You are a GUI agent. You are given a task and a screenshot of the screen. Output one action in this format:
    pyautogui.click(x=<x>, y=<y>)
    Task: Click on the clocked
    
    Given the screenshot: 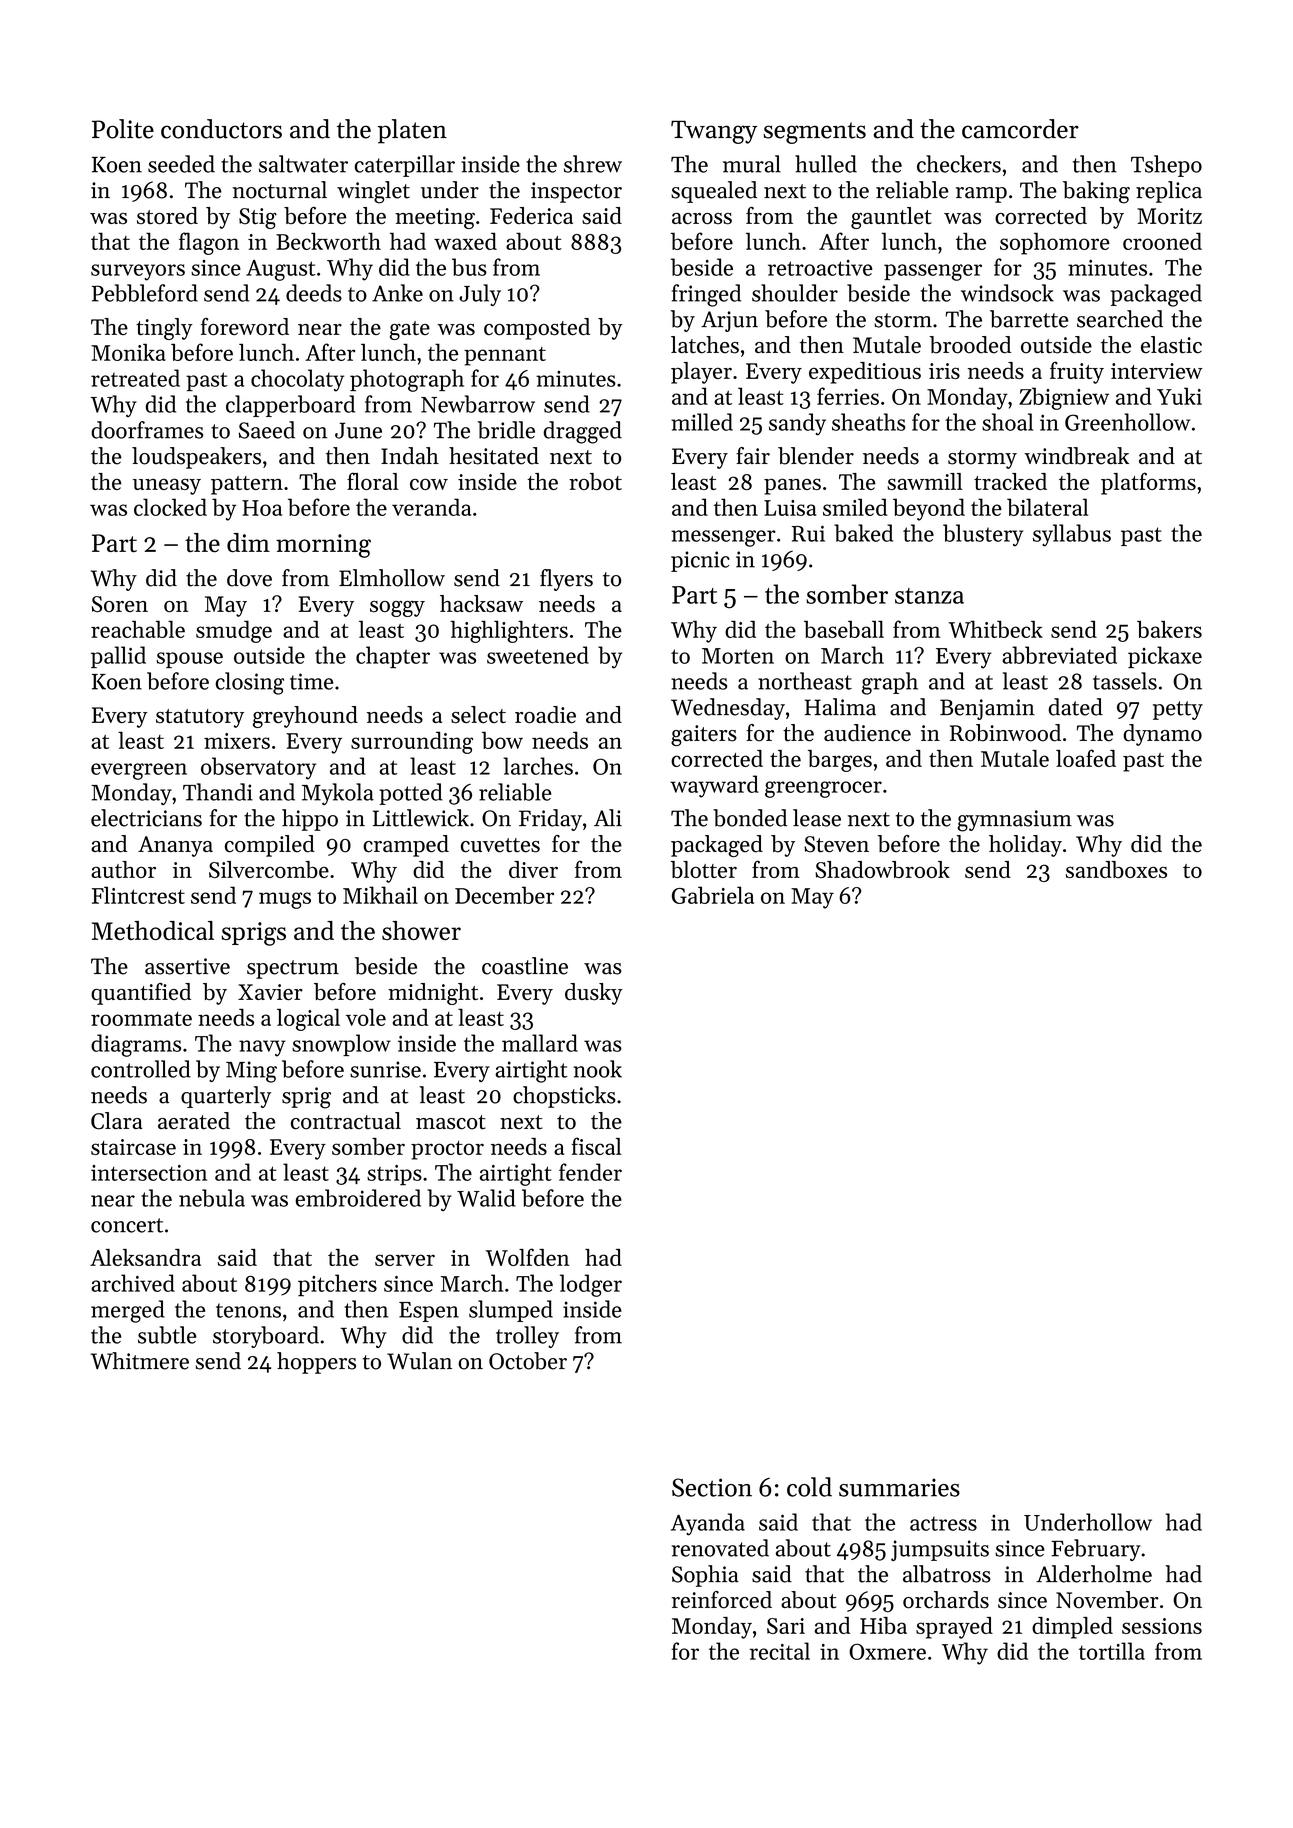 What is the action you would take?
    pyautogui.click(x=170, y=507)
